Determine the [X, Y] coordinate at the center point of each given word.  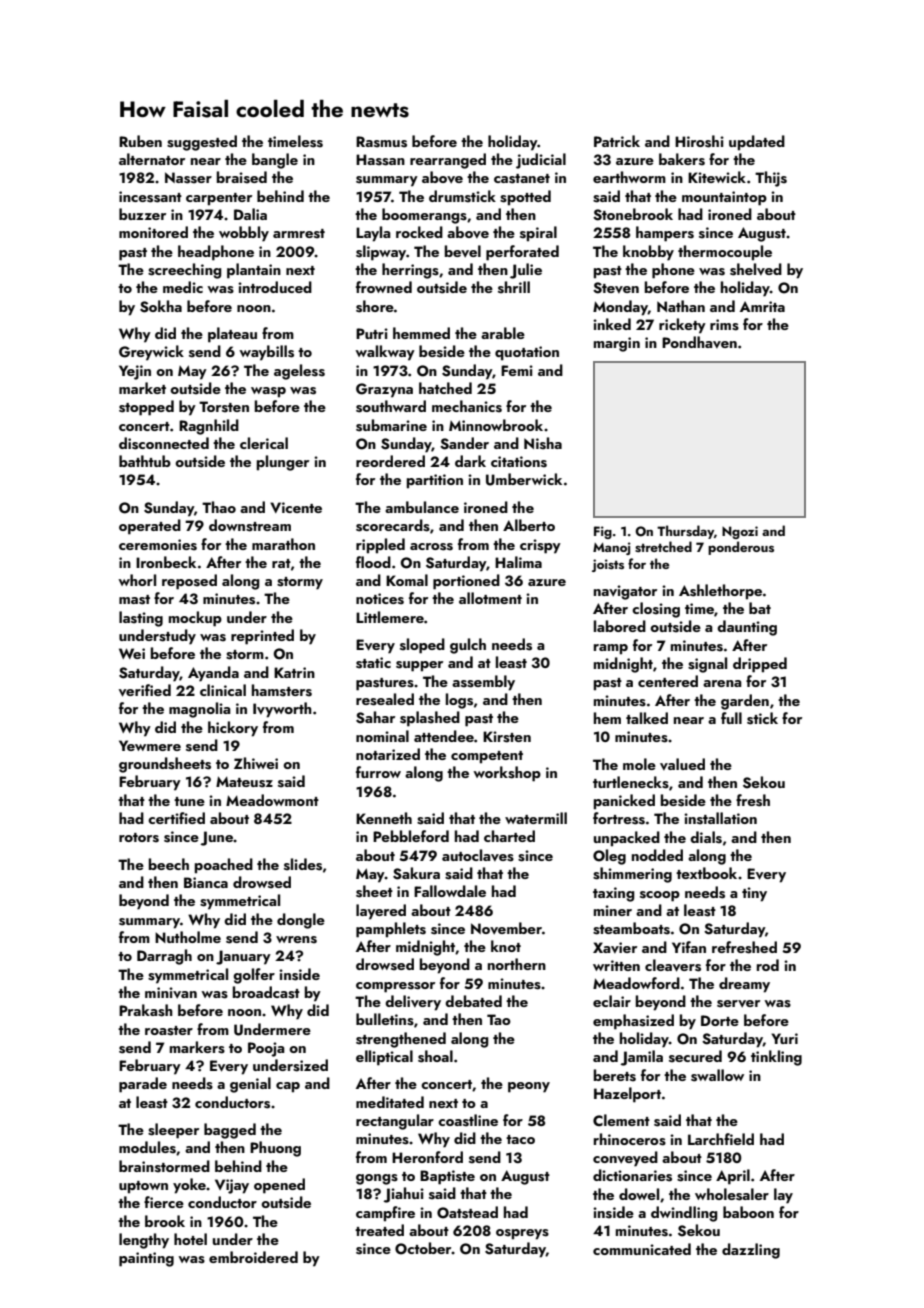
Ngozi [740, 532]
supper [419, 666]
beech [169, 864]
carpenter [219, 199]
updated [757, 143]
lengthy [144, 1241]
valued [682, 764]
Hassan [380, 160]
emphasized [633, 1022]
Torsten [224, 407]
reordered [390, 461]
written [616, 965]
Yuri [784, 1038]
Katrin [294, 672]
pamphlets [391, 930]
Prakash [146, 1010]
